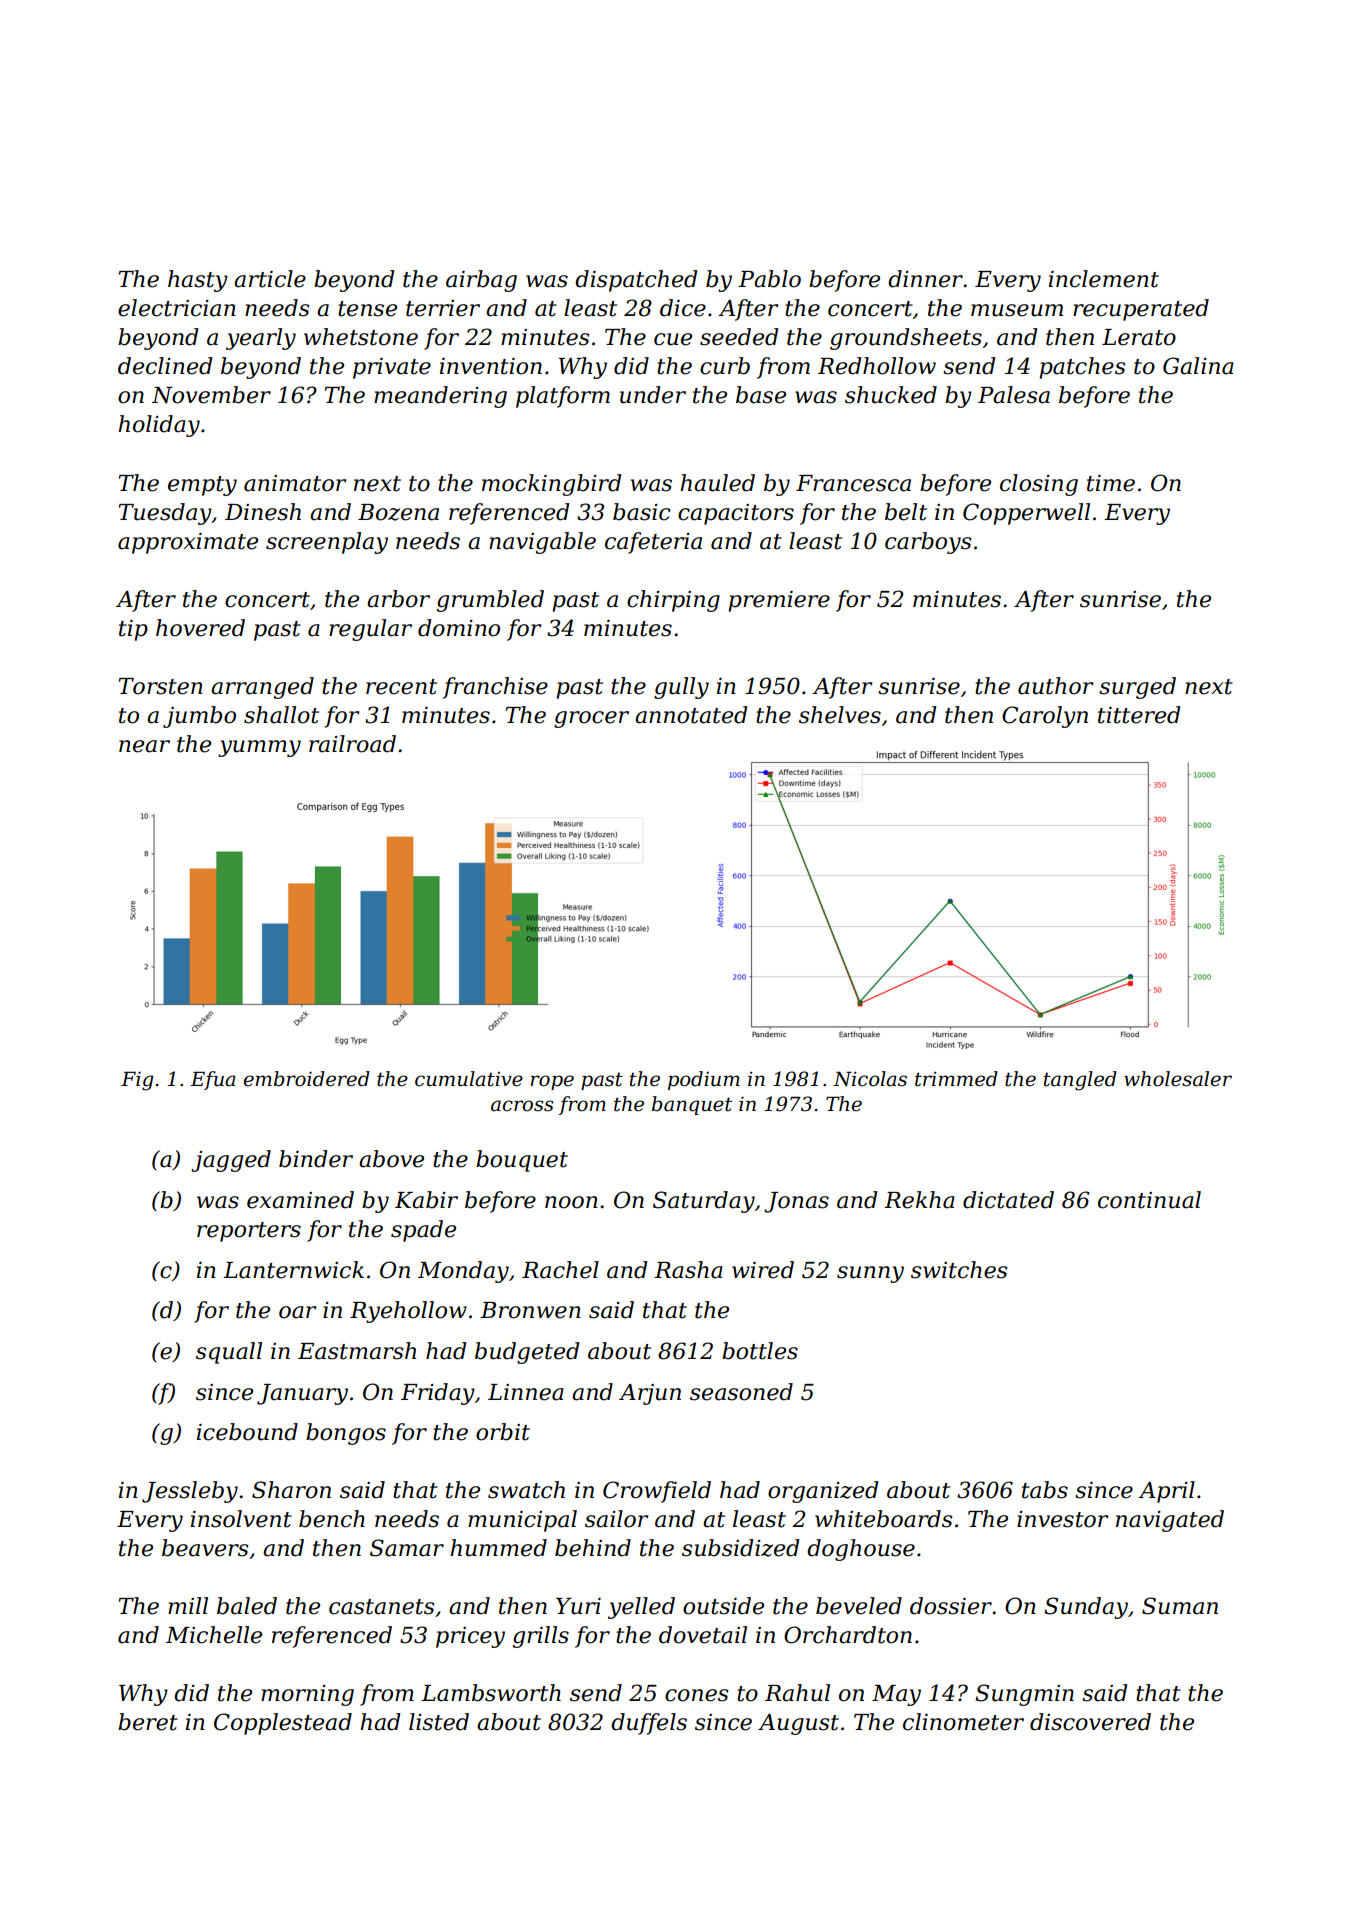 This image has width=1353, height=1913. Describe the element at coordinates (1045, 717) in the image. I see `Carolyn` at that location.
